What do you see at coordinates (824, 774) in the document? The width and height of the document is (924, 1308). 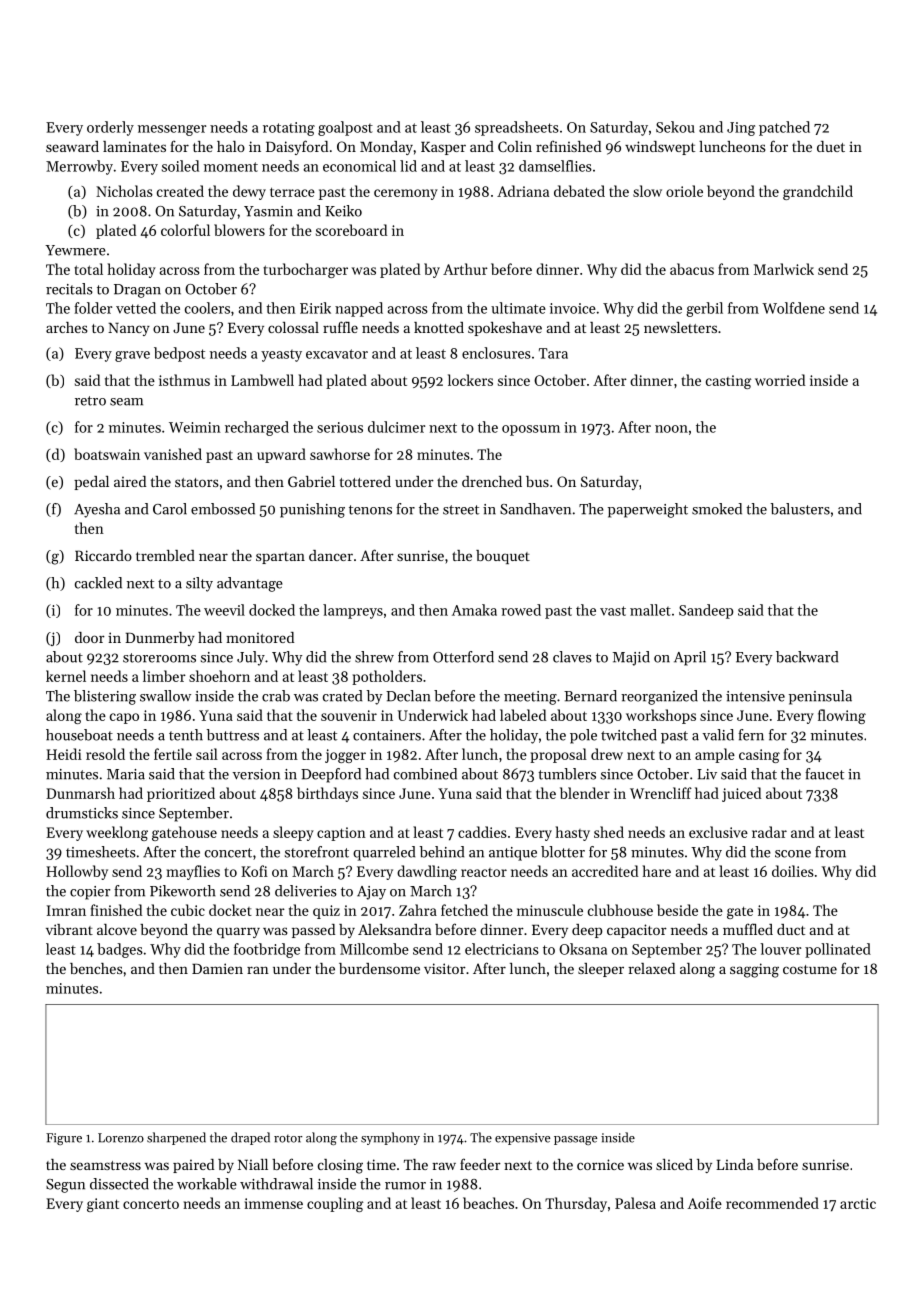 I see `faucet` at bounding box center [824, 774].
